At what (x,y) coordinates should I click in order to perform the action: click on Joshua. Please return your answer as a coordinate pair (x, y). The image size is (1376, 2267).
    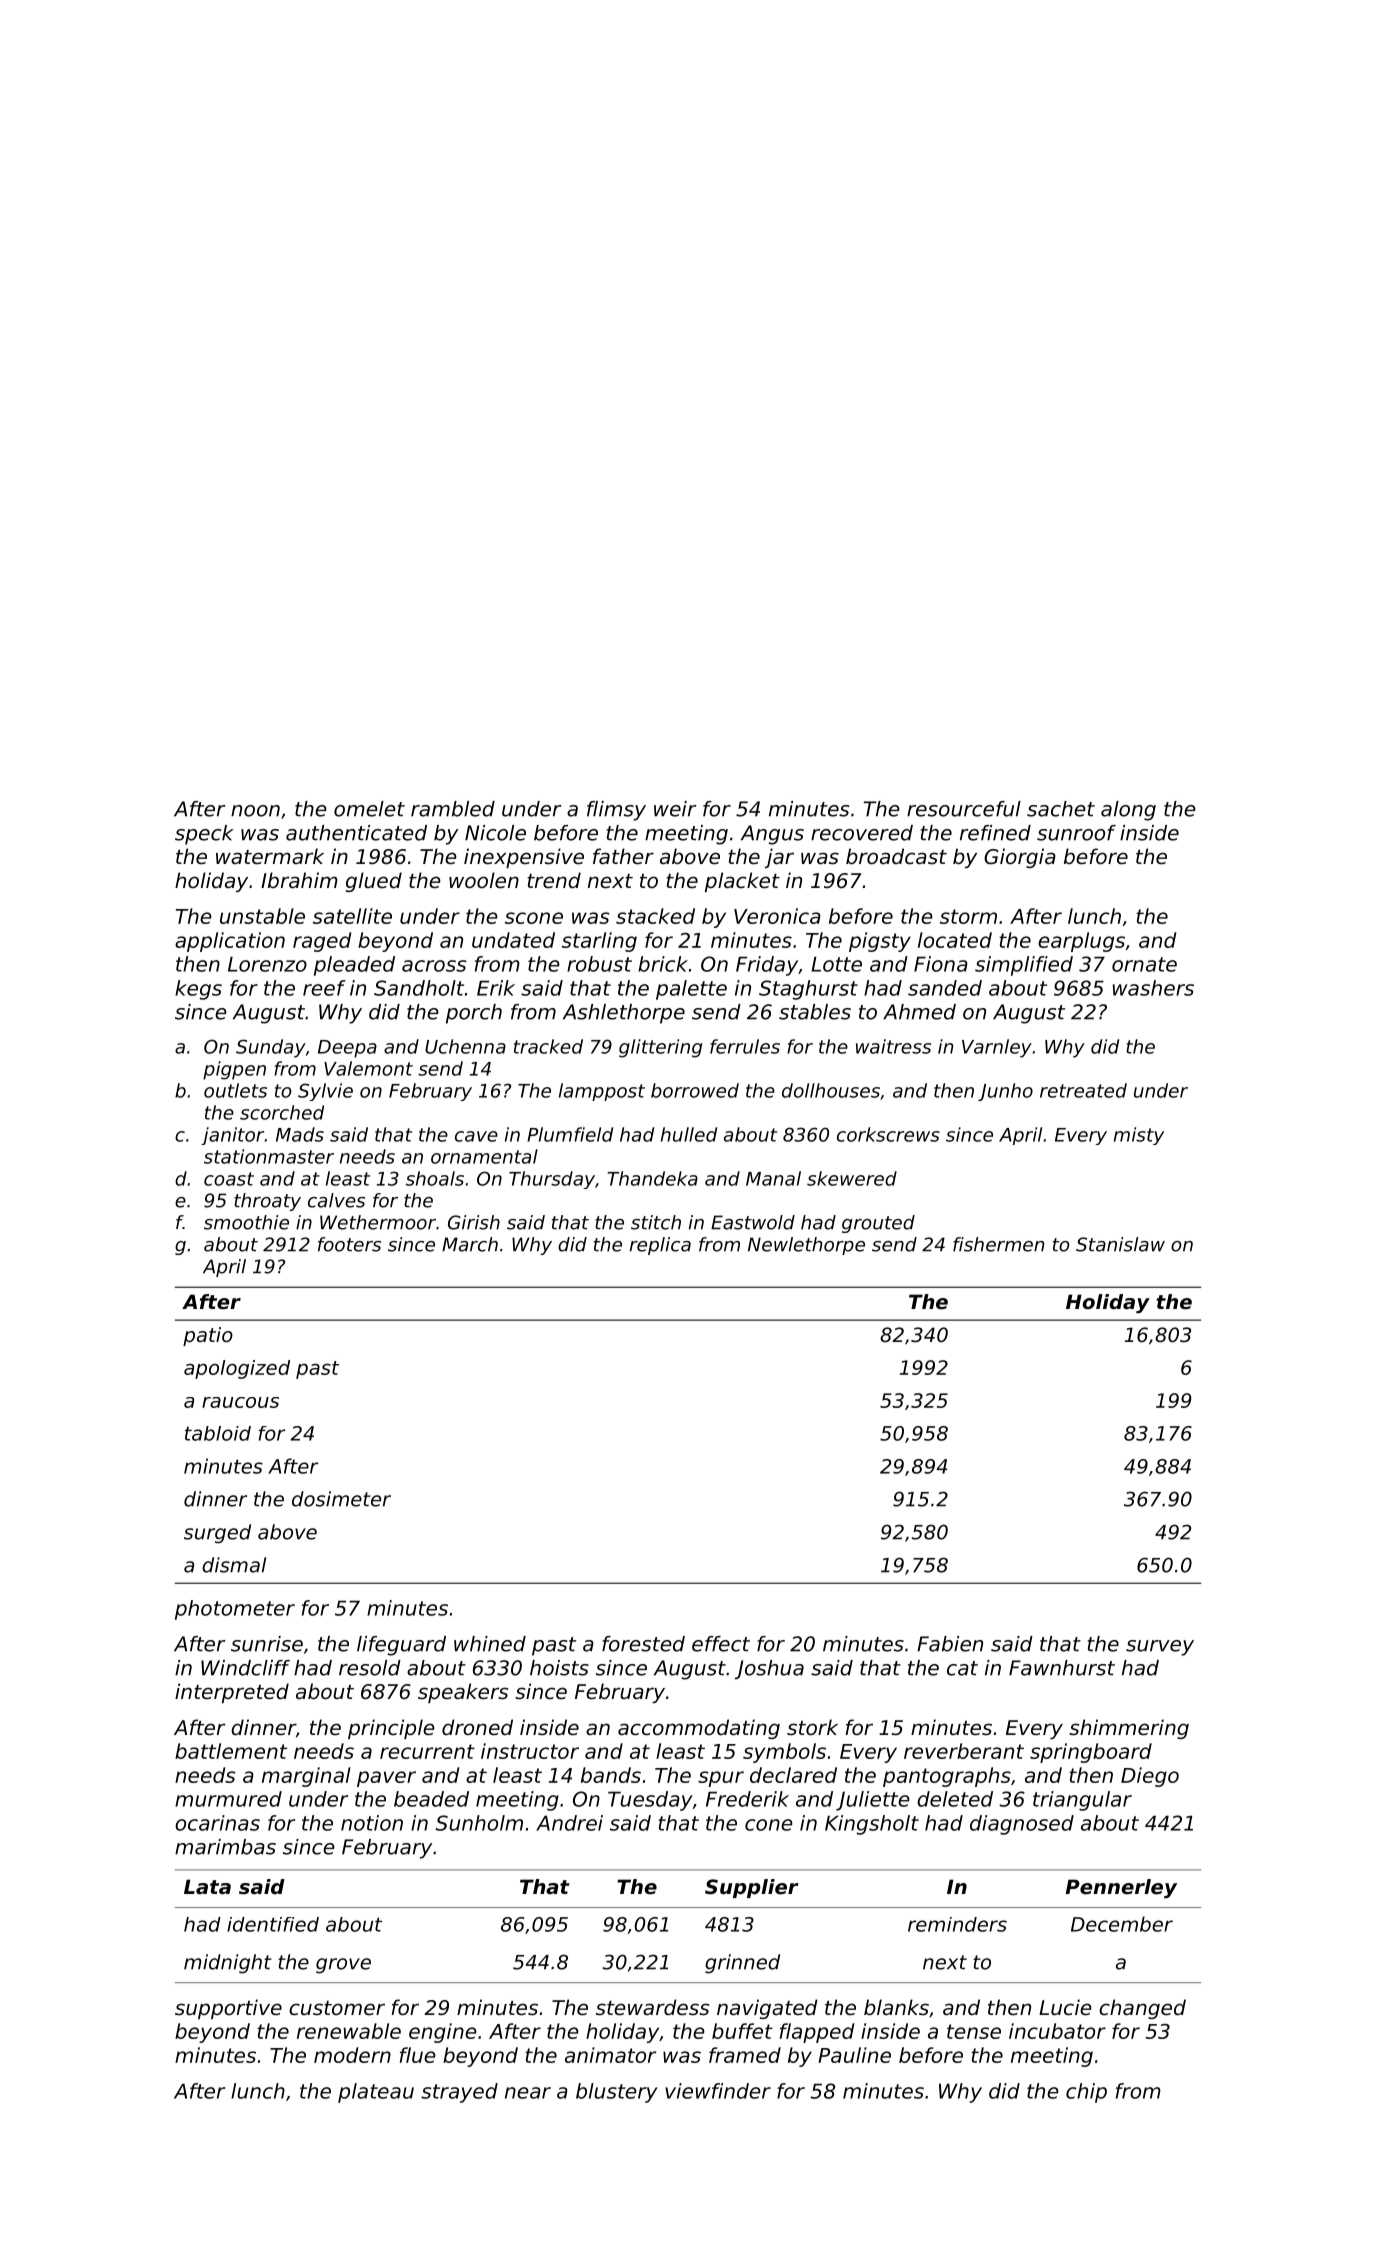
    Looking at the image, I should click on (769, 1670).
